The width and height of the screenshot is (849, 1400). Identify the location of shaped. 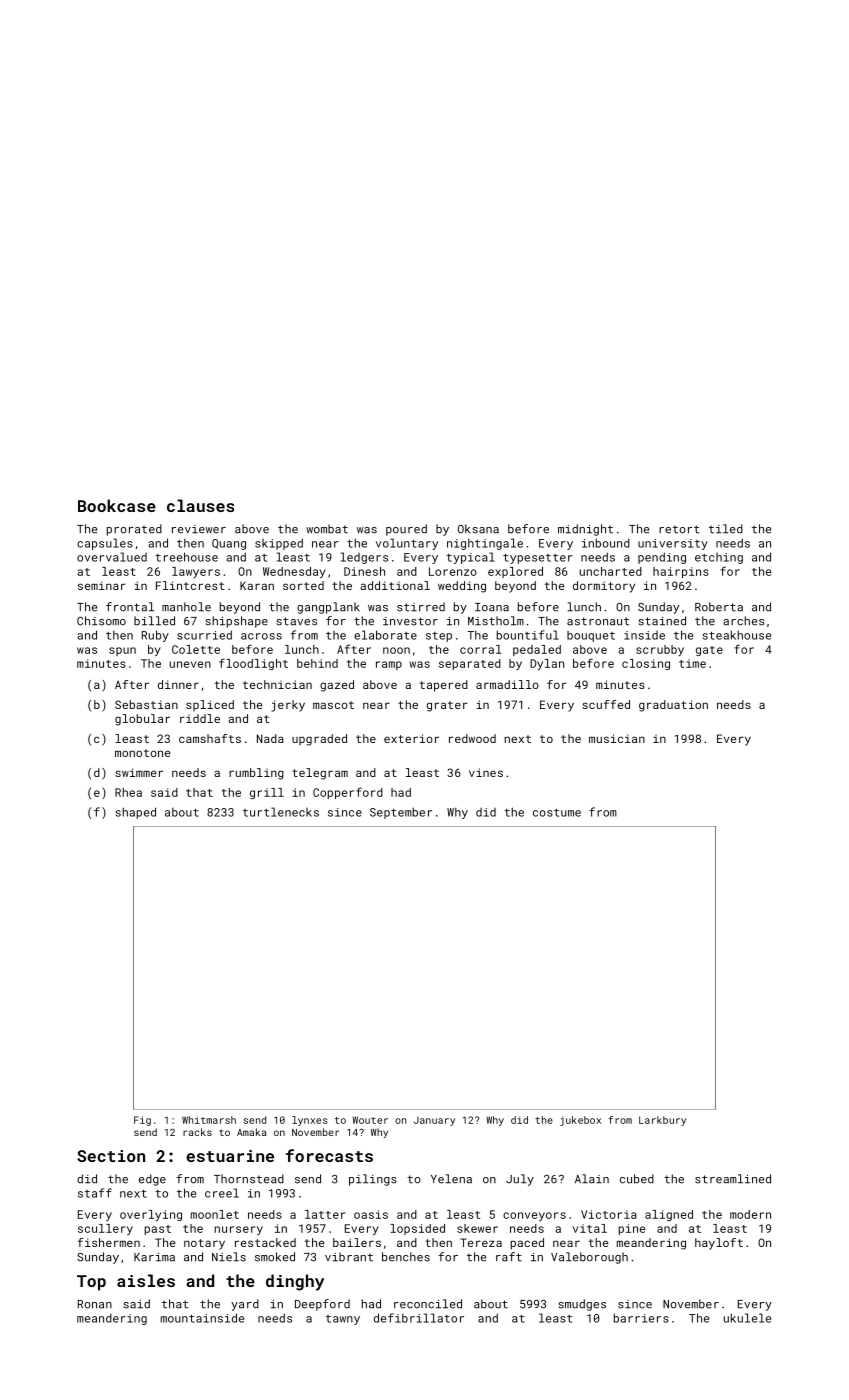
(136, 813).
